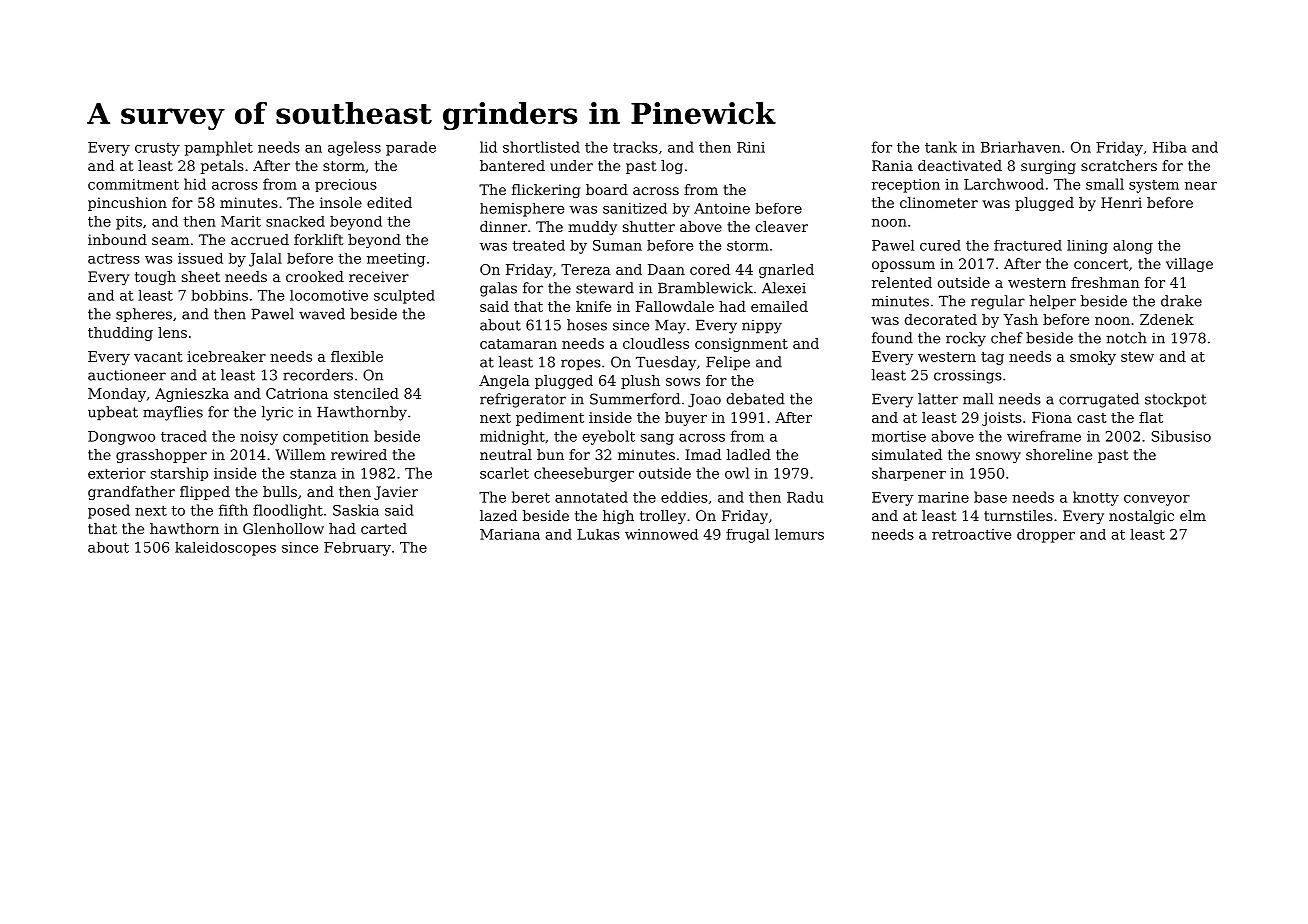 Image resolution: width=1308 pixels, height=924 pixels. What do you see at coordinates (1119, 165) in the page?
I see `scratchers` at bounding box center [1119, 165].
